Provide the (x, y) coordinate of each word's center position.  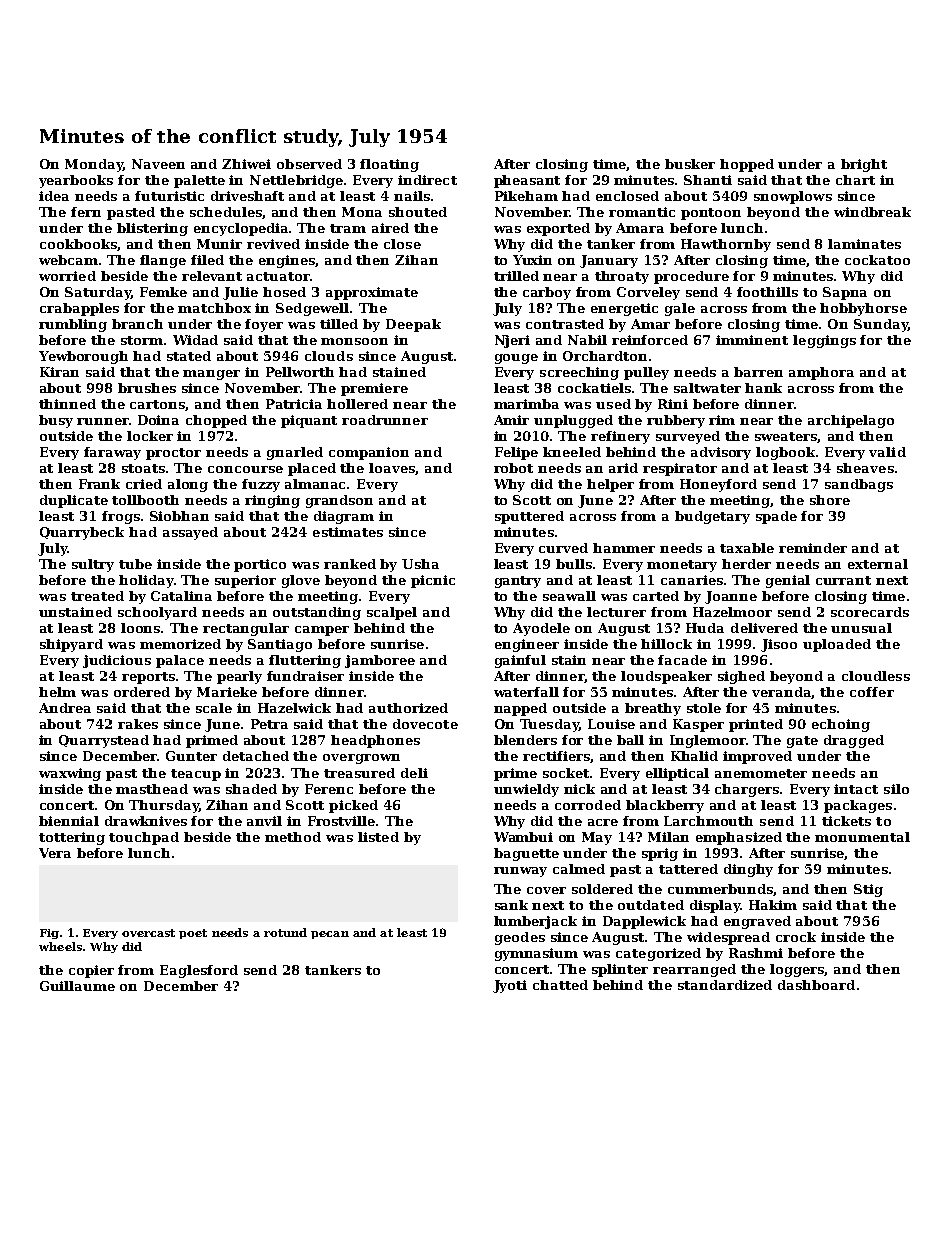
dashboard (816, 985)
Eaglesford (199, 971)
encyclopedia (242, 229)
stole (704, 708)
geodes (520, 938)
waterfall (526, 692)
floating (389, 165)
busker (690, 164)
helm (57, 692)
